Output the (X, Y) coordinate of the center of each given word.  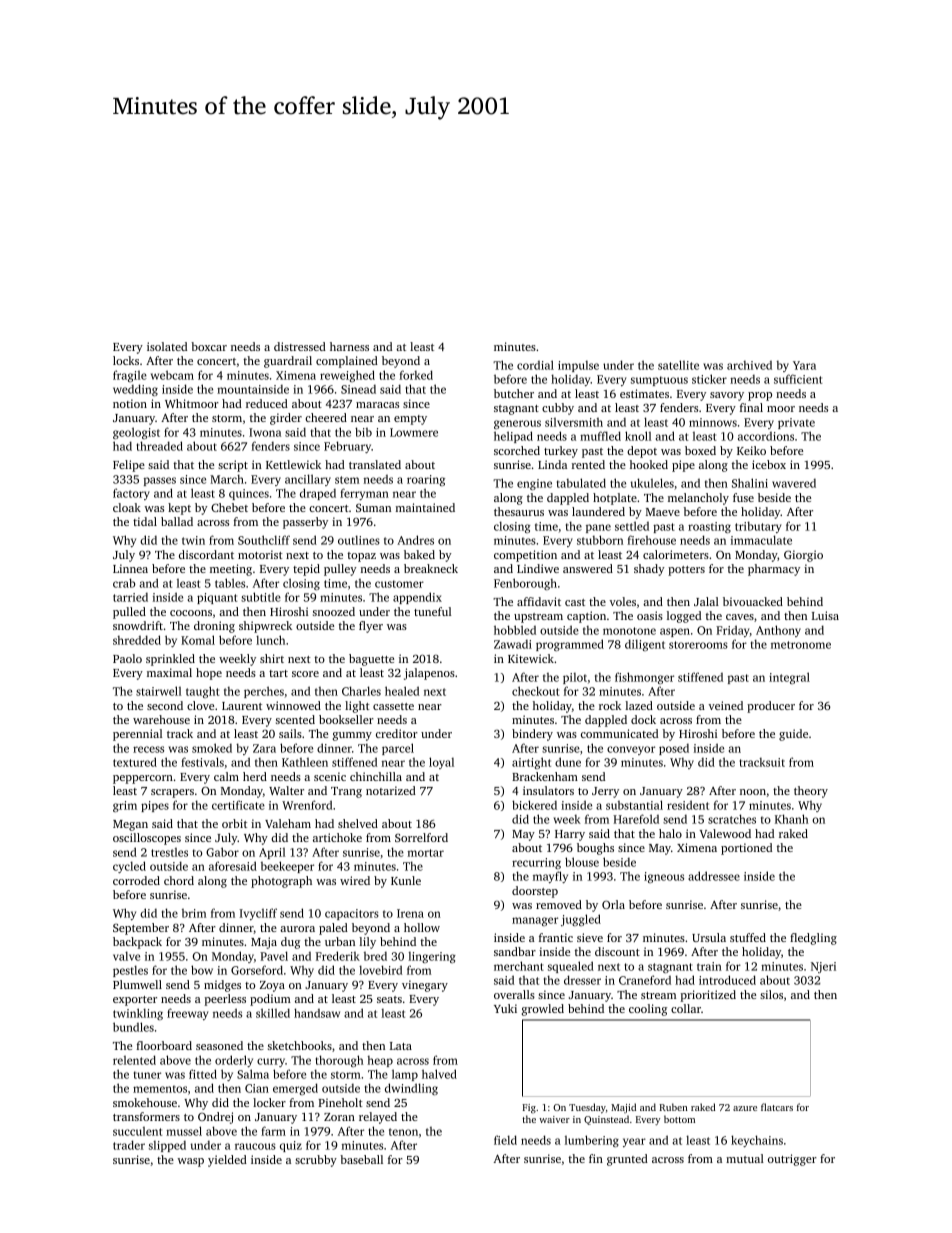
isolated (167, 346)
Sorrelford (421, 837)
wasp (190, 1162)
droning (214, 627)
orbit (234, 823)
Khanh (792, 819)
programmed (570, 645)
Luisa (825, 615)
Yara (804, 365)
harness (349, 346)
